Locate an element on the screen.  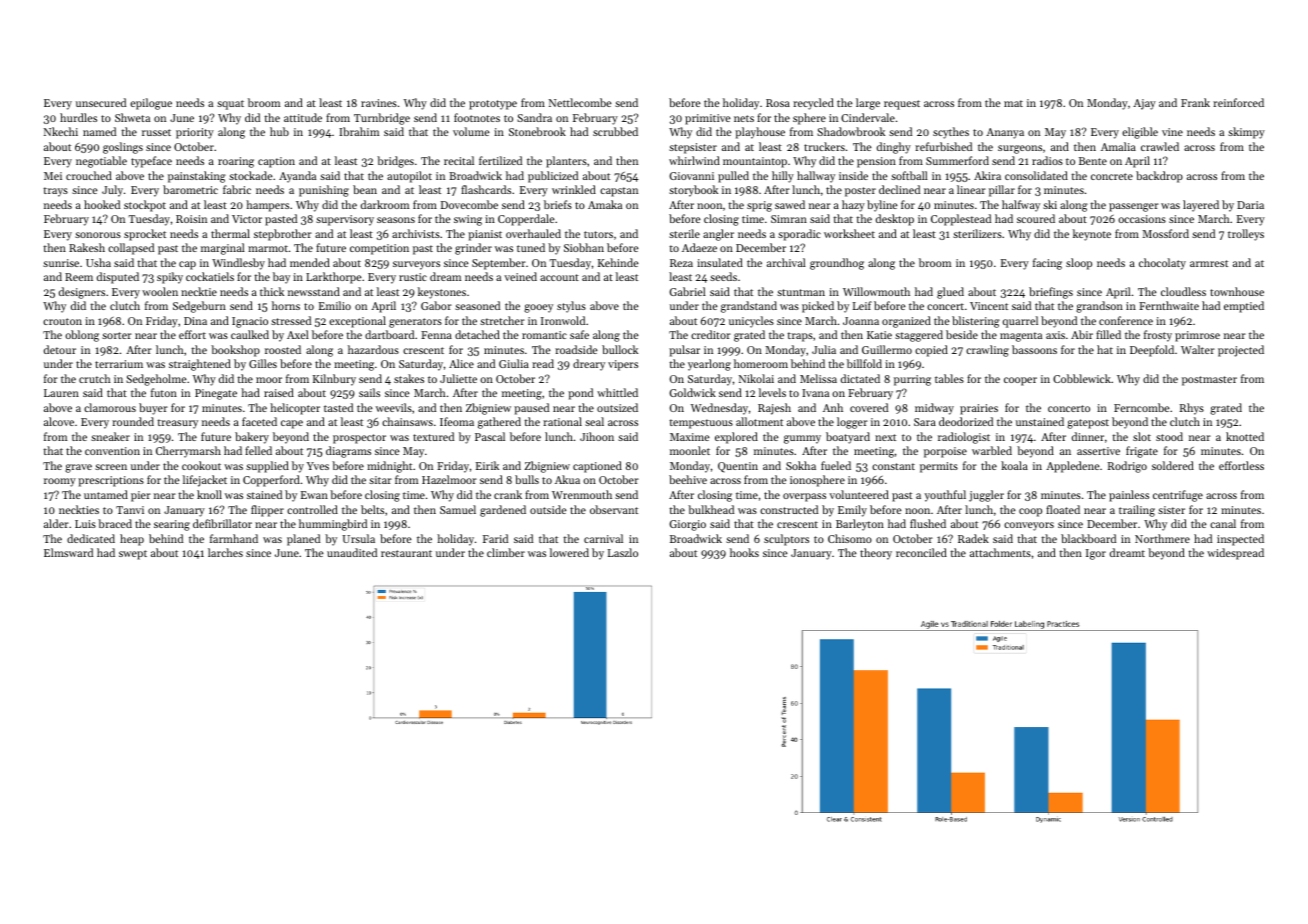
epilogue is located at coordinates (151, 104).
